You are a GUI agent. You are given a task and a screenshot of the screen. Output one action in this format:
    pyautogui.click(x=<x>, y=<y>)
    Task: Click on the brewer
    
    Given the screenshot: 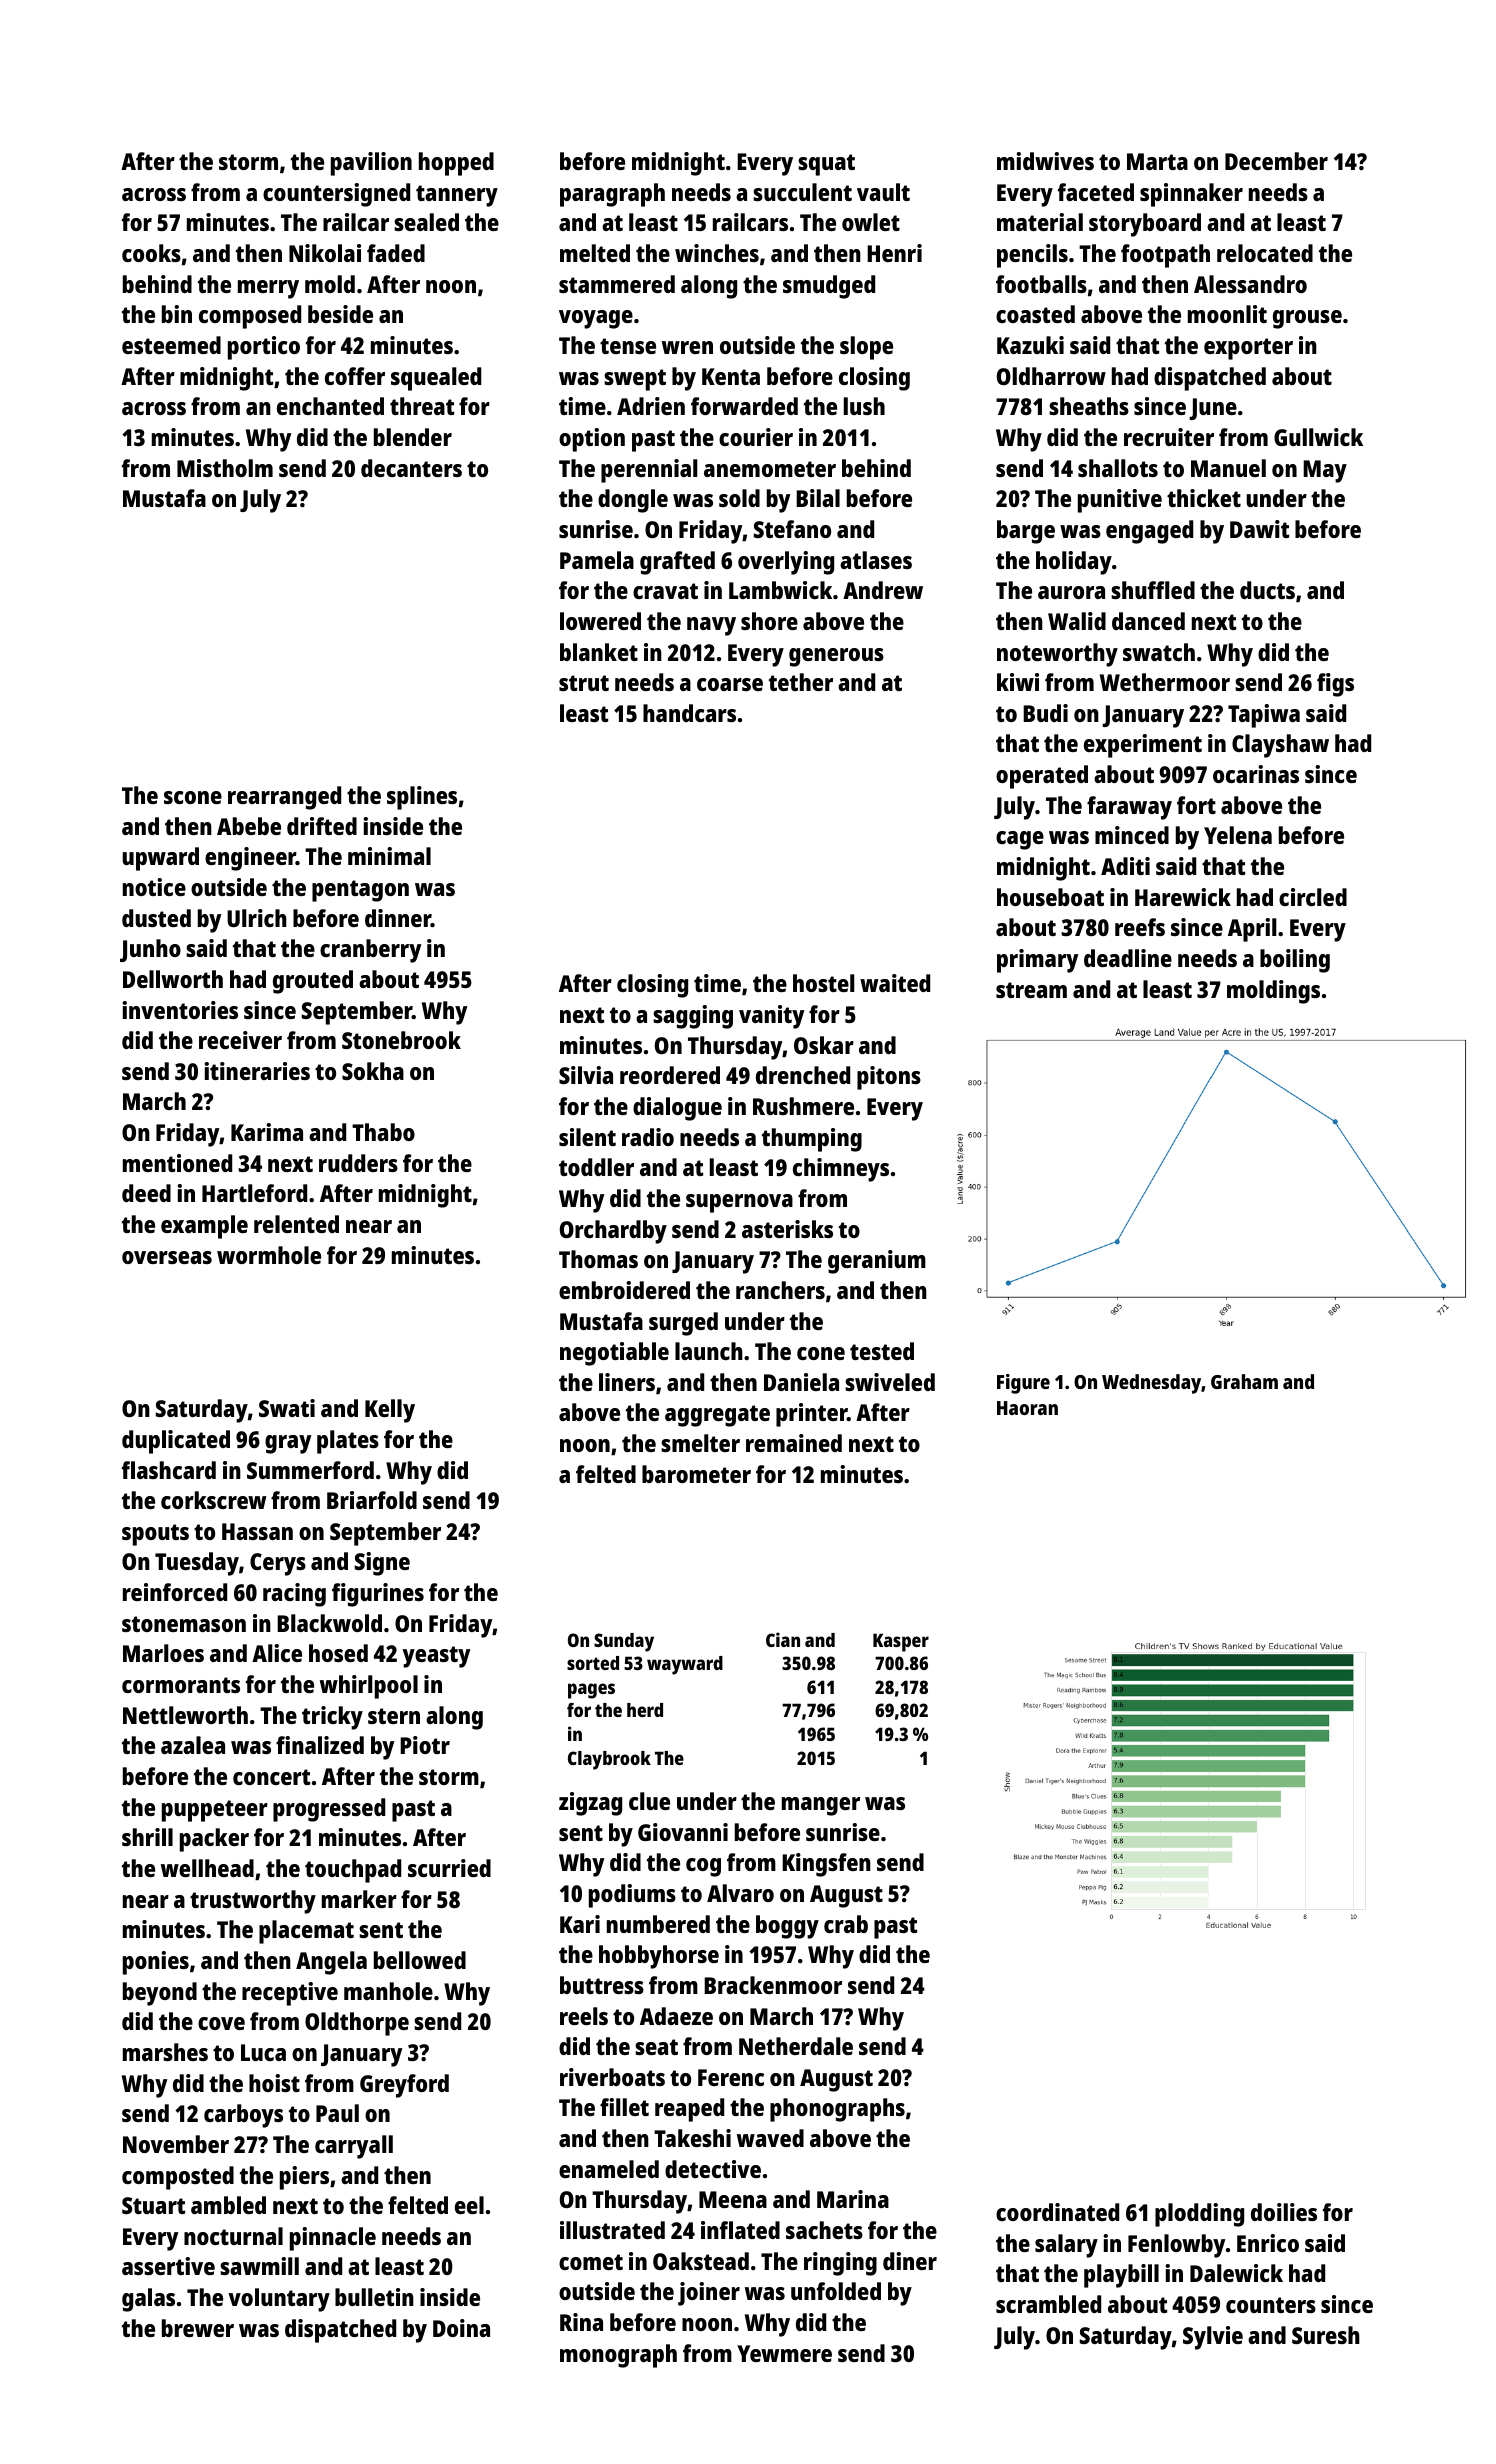 What is the action you would take?
    pyautogui.click(x=198, y=2328)
